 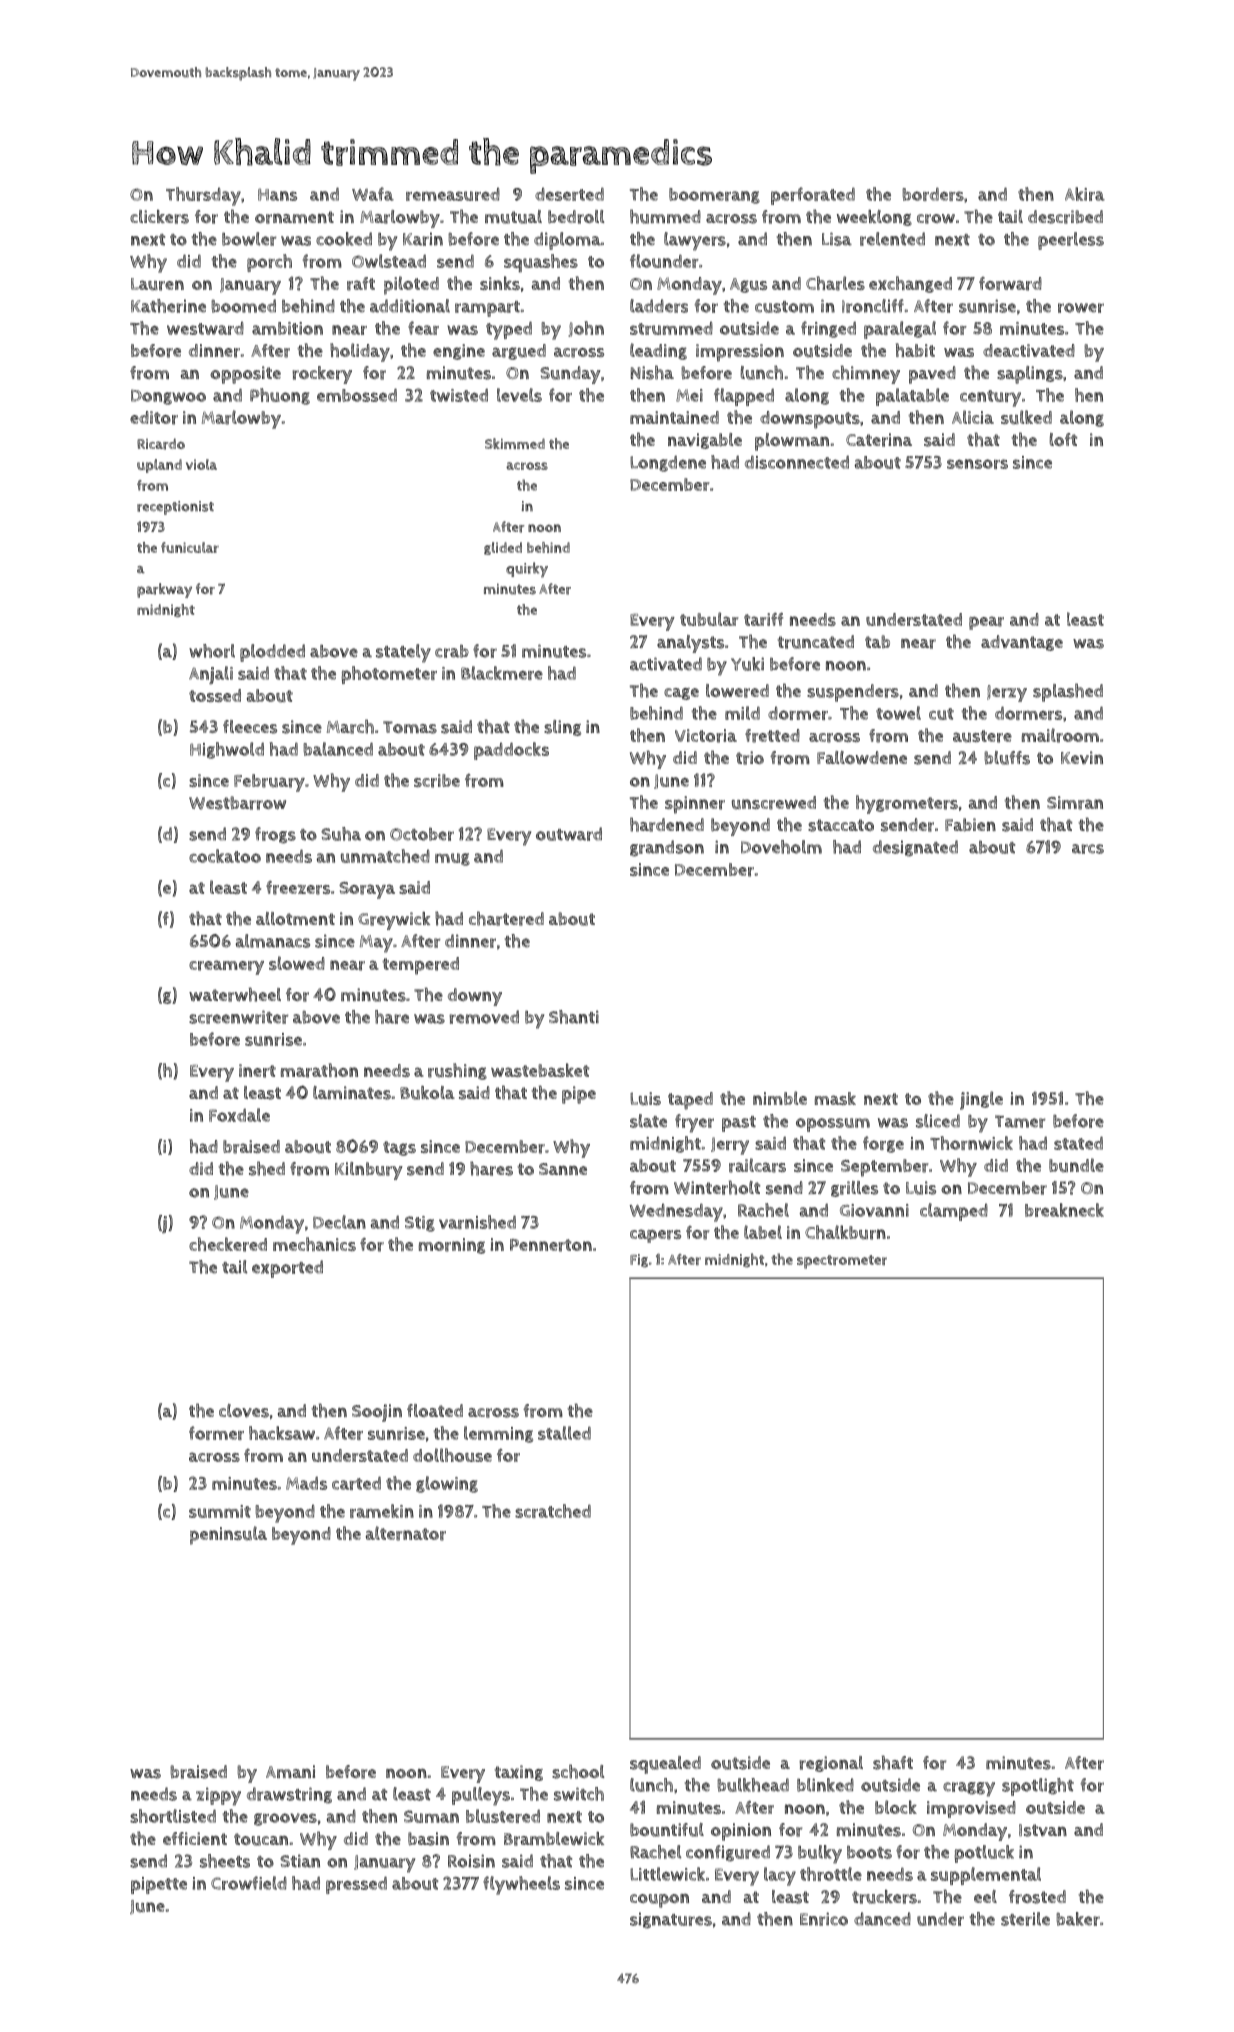 What do you see at coordinates (933, 194) in the screenshot?
I see `borders` at bounding box center [933, 194].
